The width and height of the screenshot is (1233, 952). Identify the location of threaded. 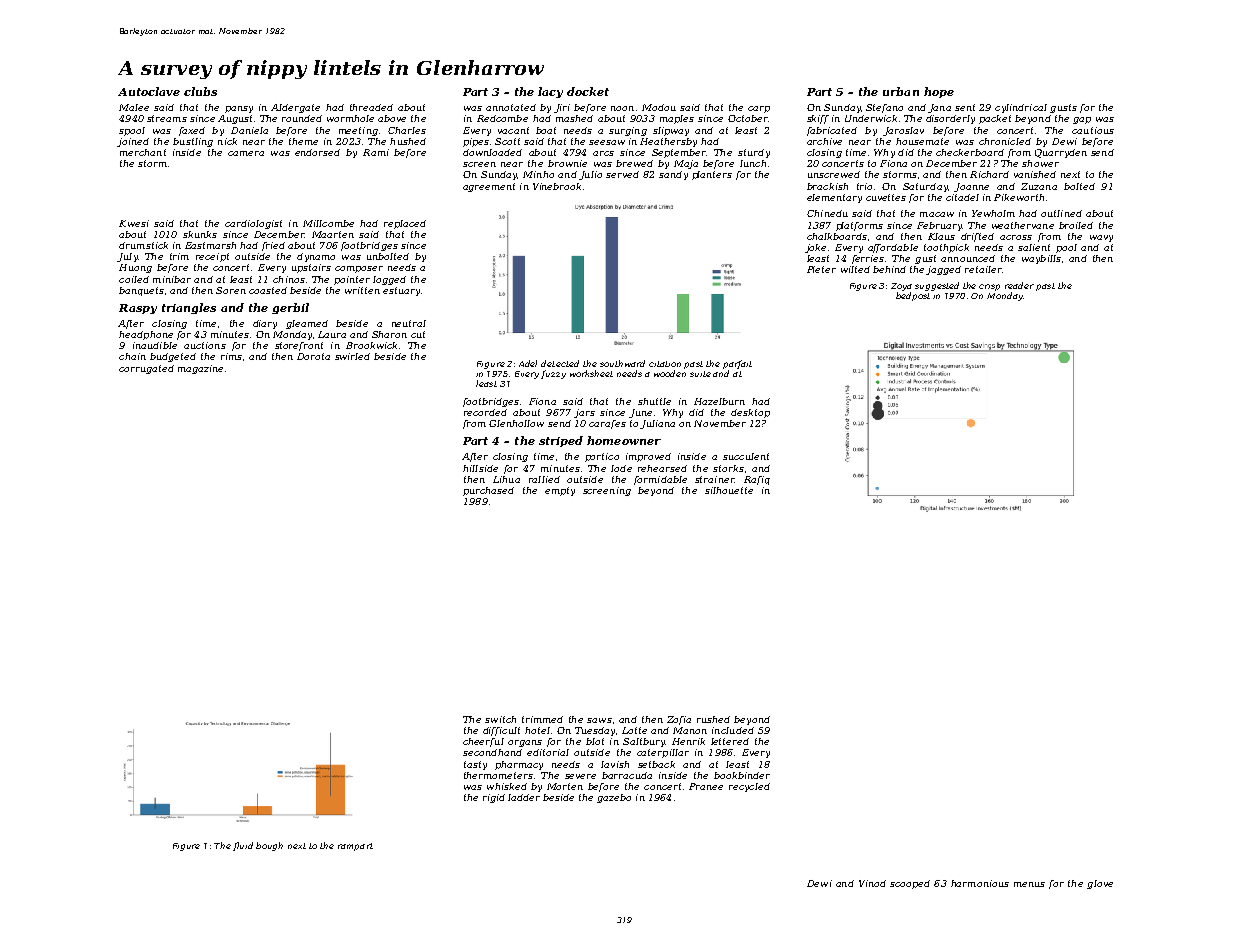
(371, 107).
